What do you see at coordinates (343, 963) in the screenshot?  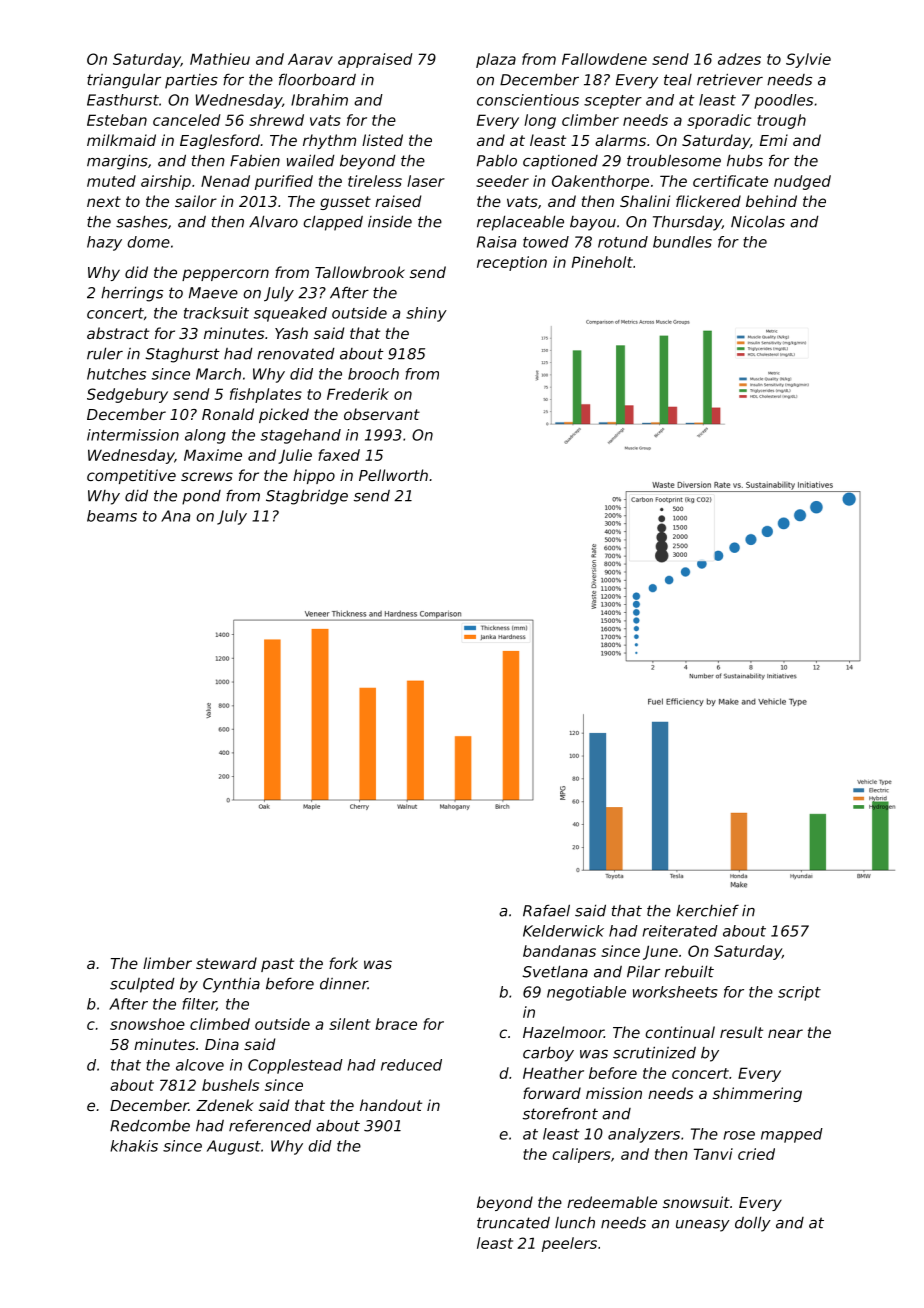 I see `fork` at bounding box center [343, 963].
